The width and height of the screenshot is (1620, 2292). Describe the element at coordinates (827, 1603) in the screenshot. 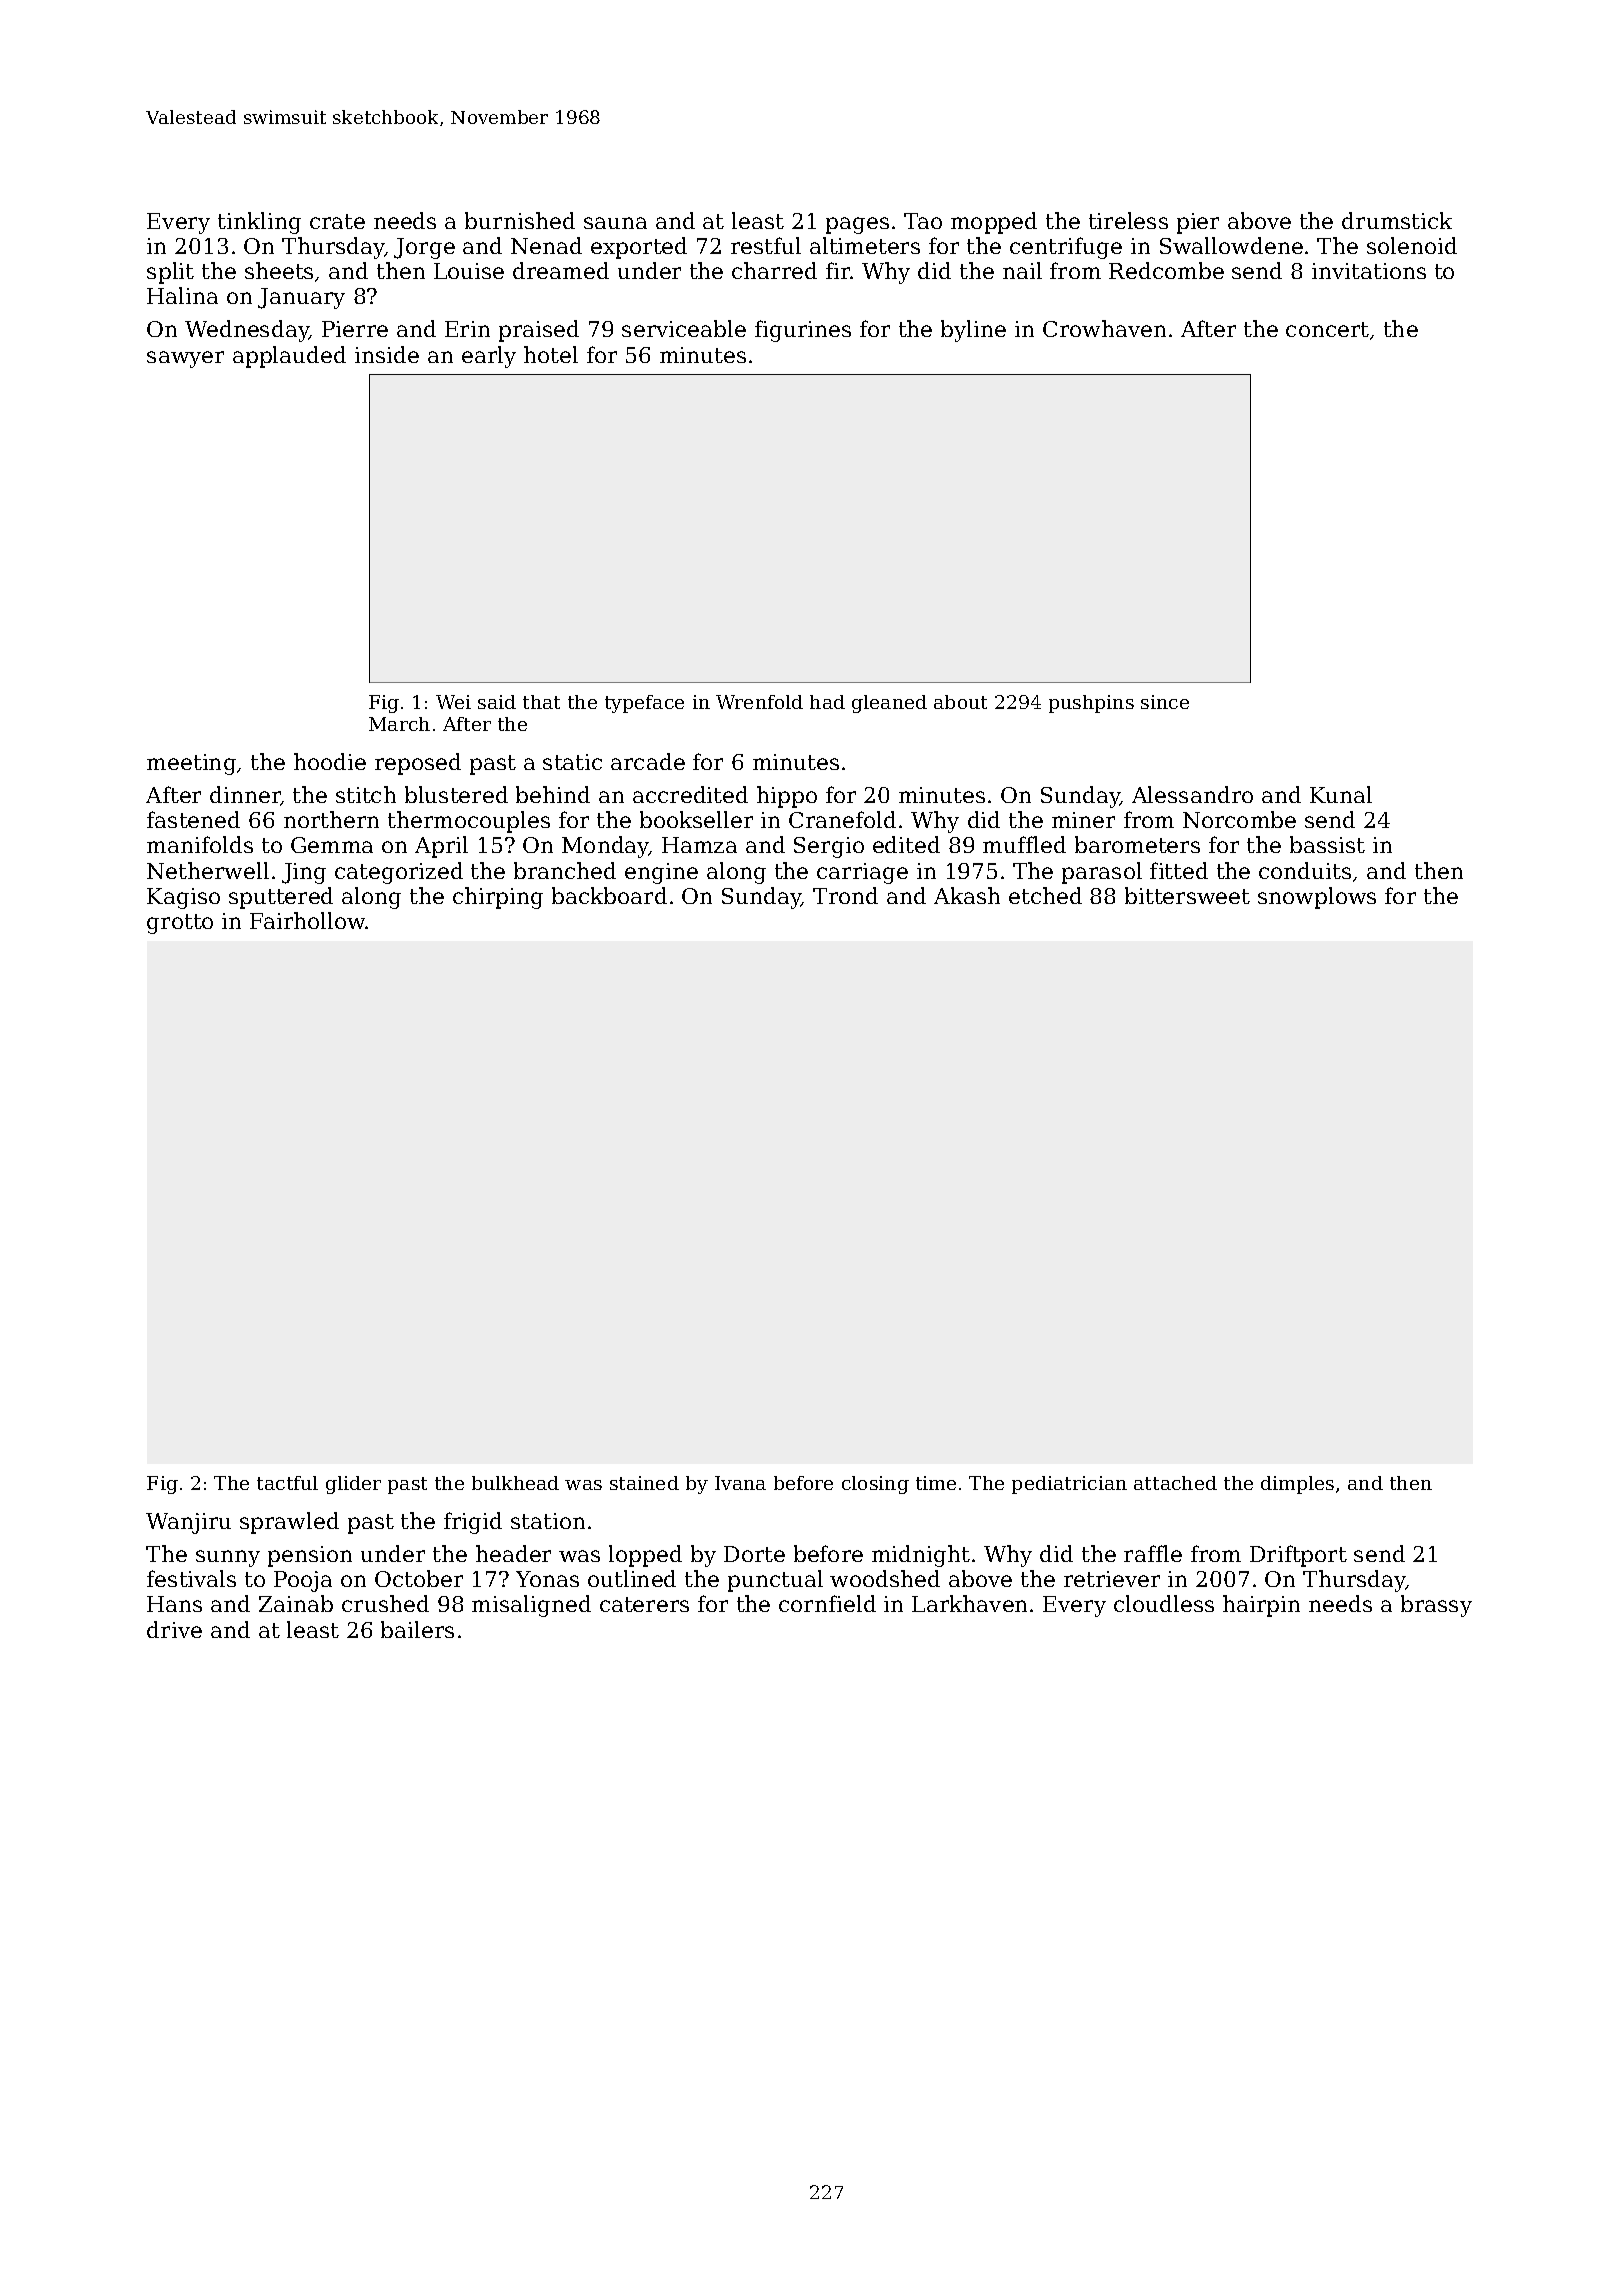

I see `cornfield` at that location.
